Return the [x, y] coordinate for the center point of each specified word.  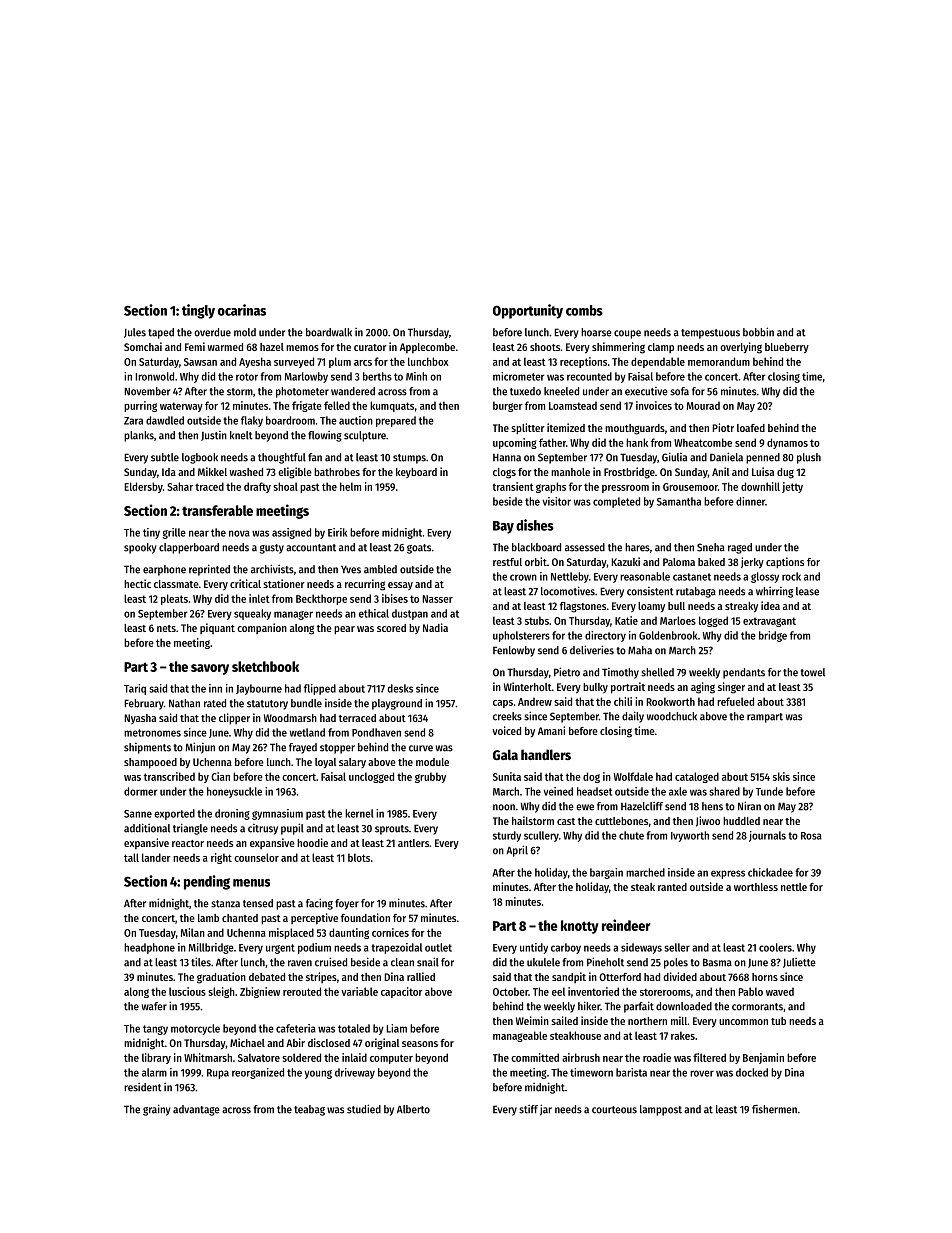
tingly [198, 311]
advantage [196, 1110]
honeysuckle [234, 792]
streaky [741, 607]
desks [400, 688]
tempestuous [710, 334]
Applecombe [427, 348]
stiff [528, 1109]
